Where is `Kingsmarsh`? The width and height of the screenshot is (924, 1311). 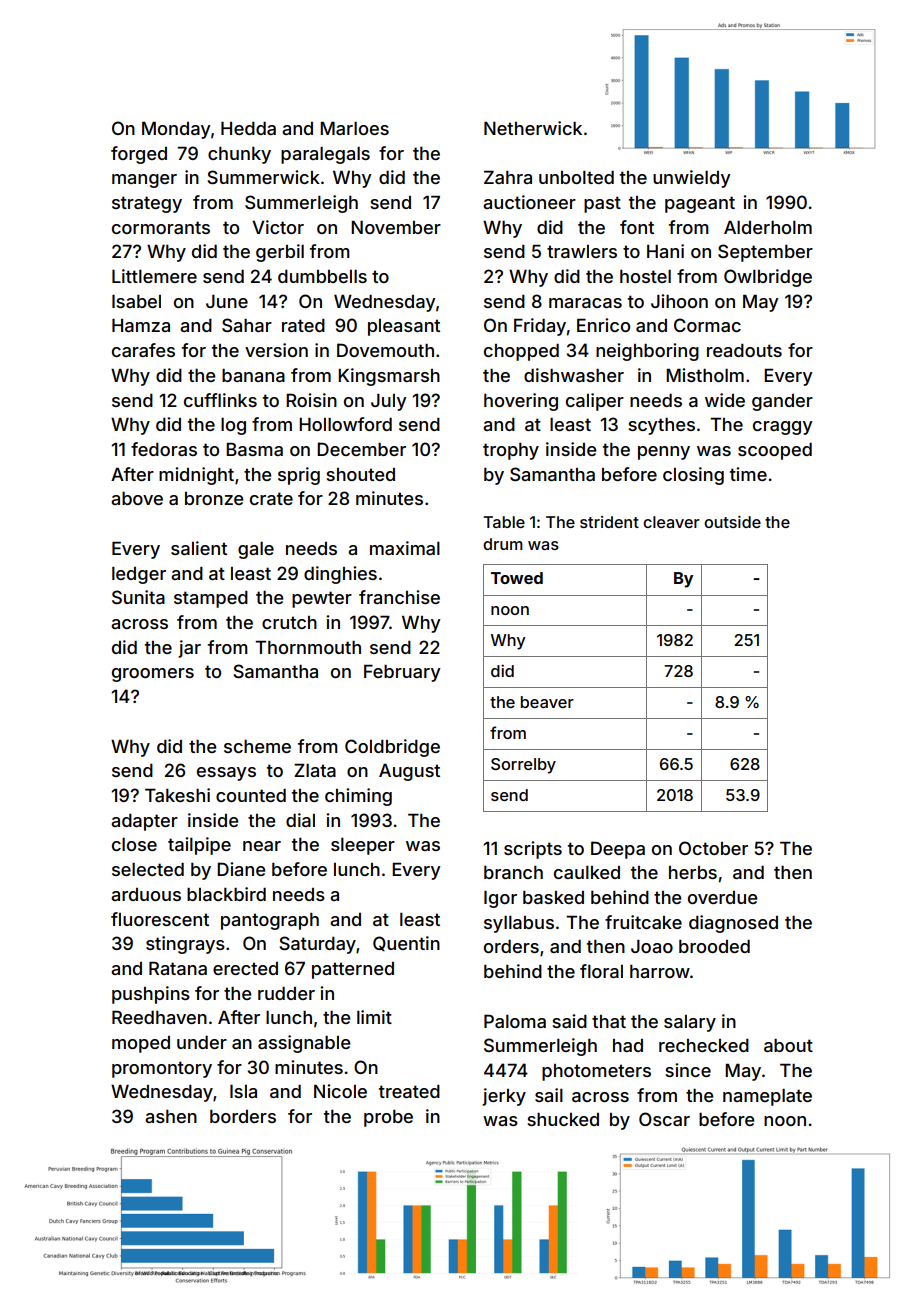
Kingsmarsh is located at coordinates (389, 377).
